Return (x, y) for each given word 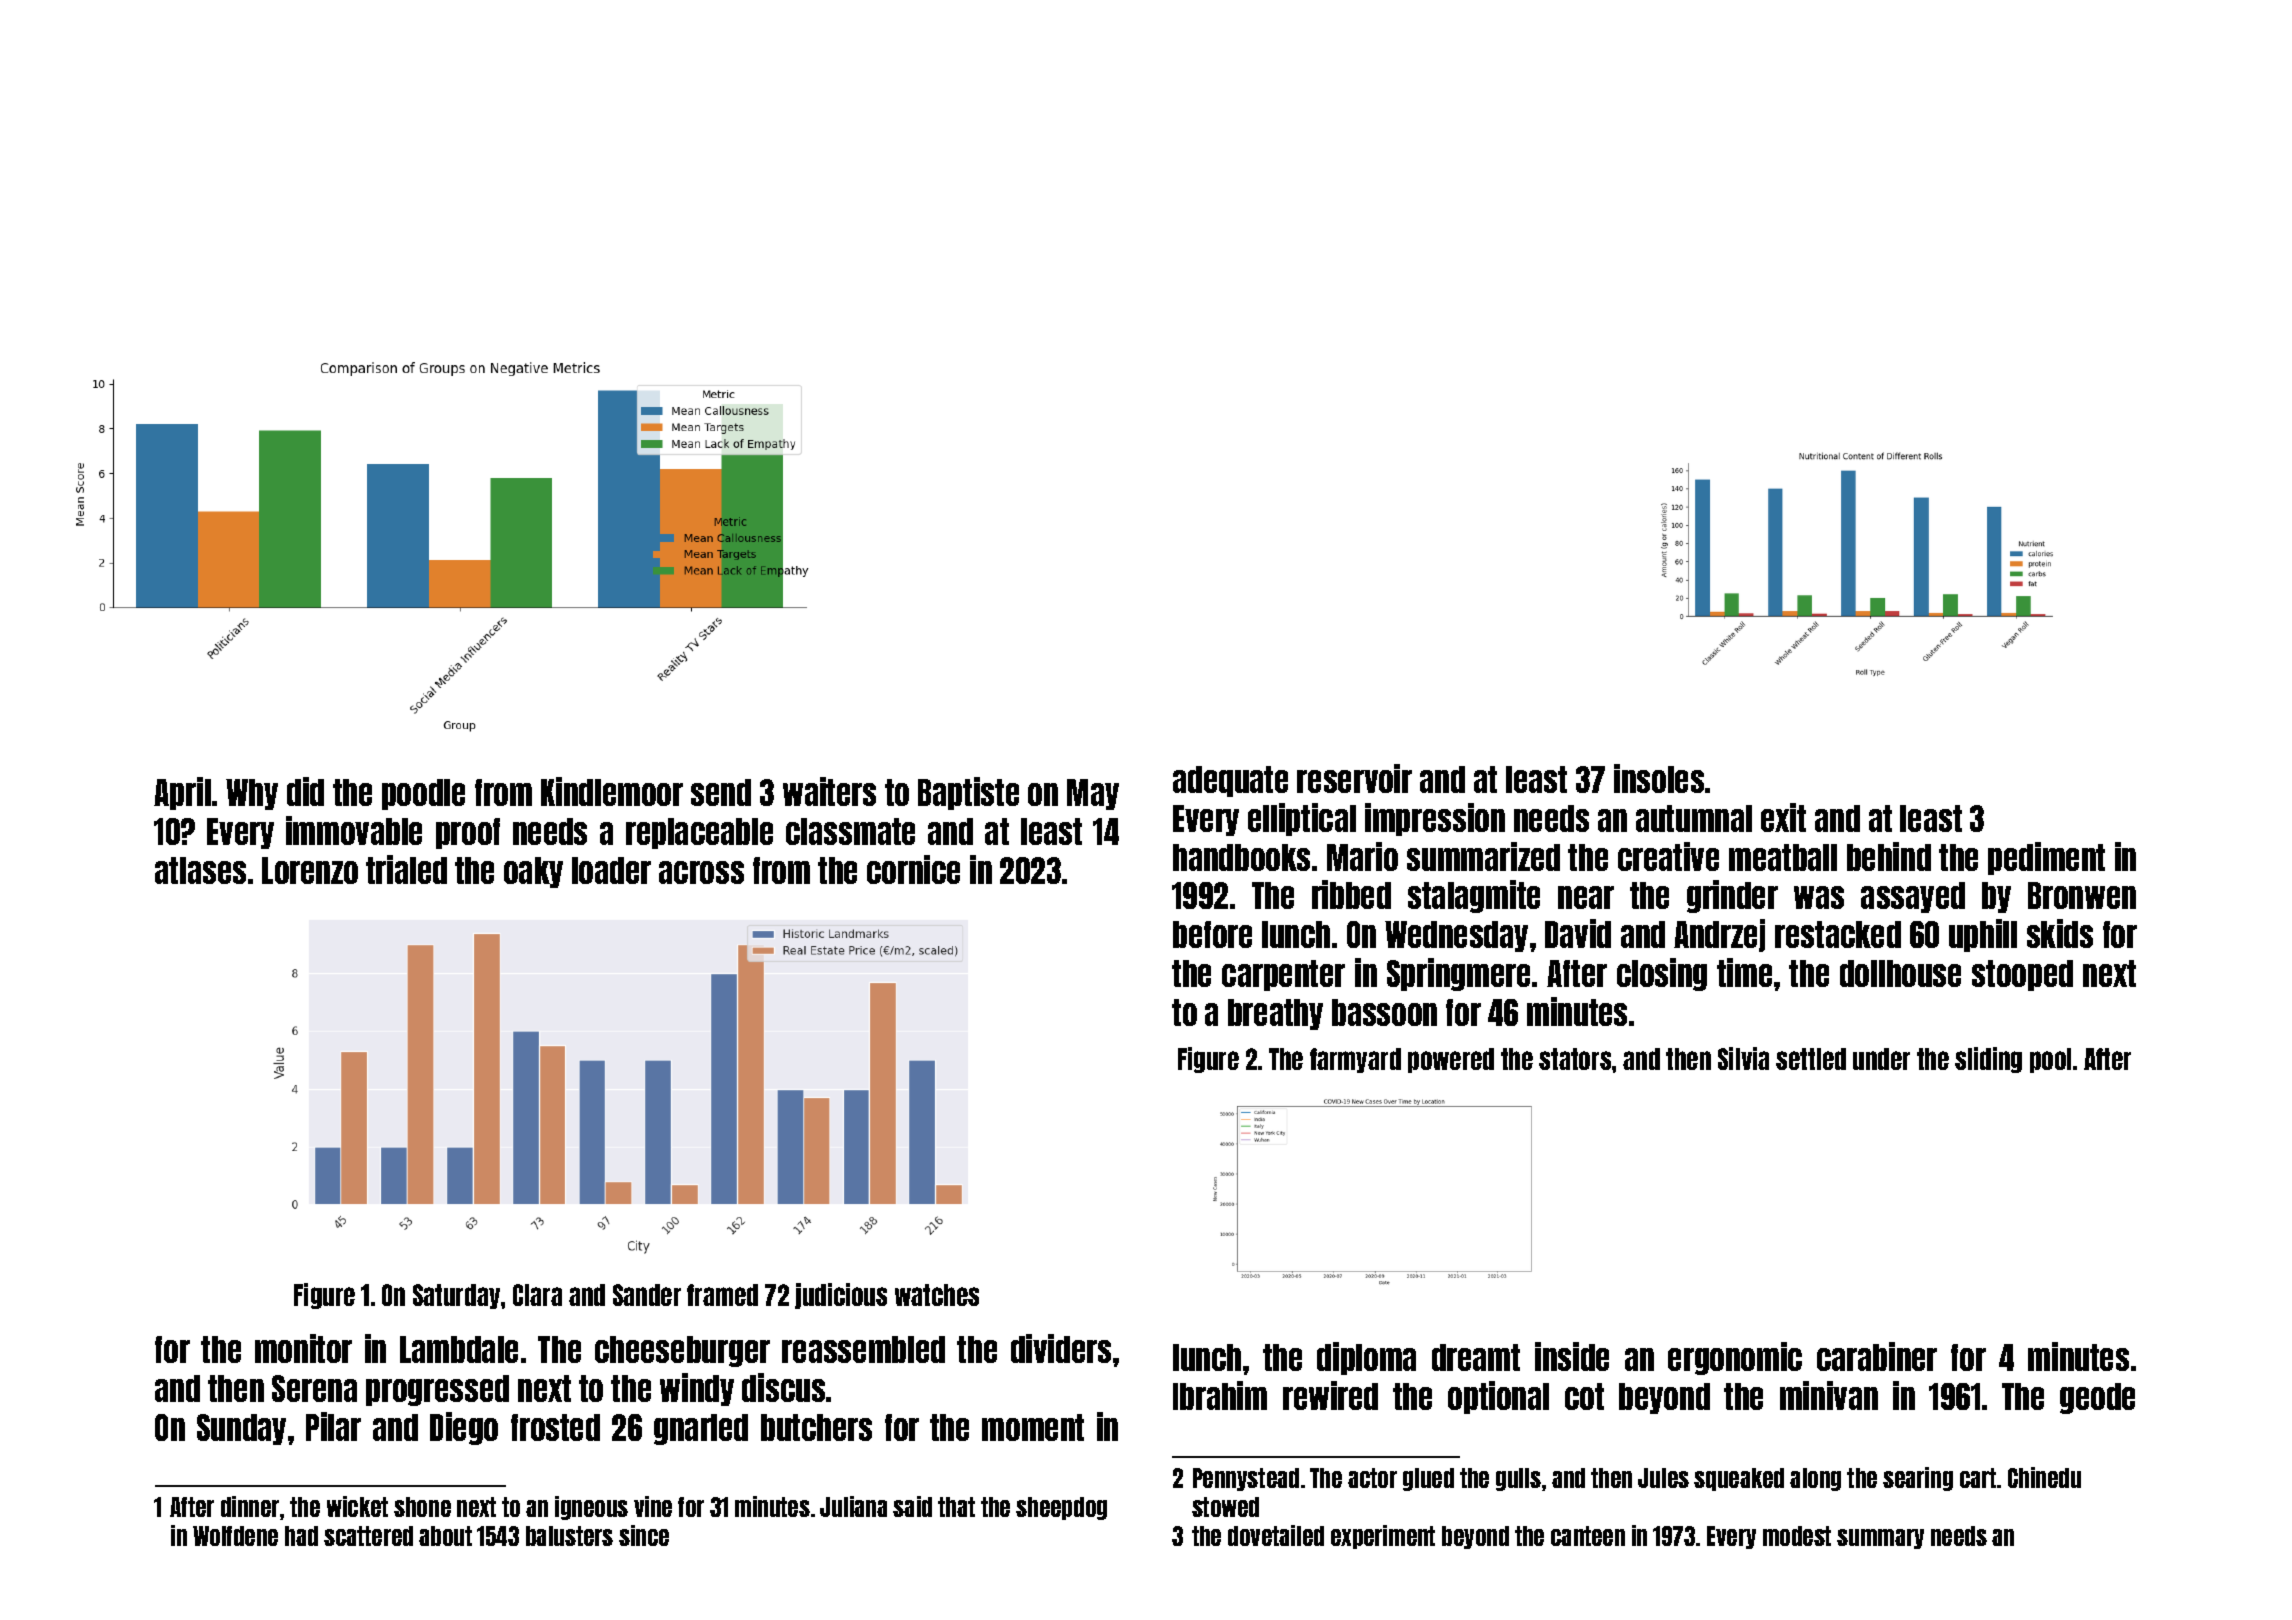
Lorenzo (310, 870)
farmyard (1355, 1060)
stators (1575, 1059)
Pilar (333, 1426)
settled (1811, 1059)
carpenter (1283, 975)
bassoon (1384, 1012)
